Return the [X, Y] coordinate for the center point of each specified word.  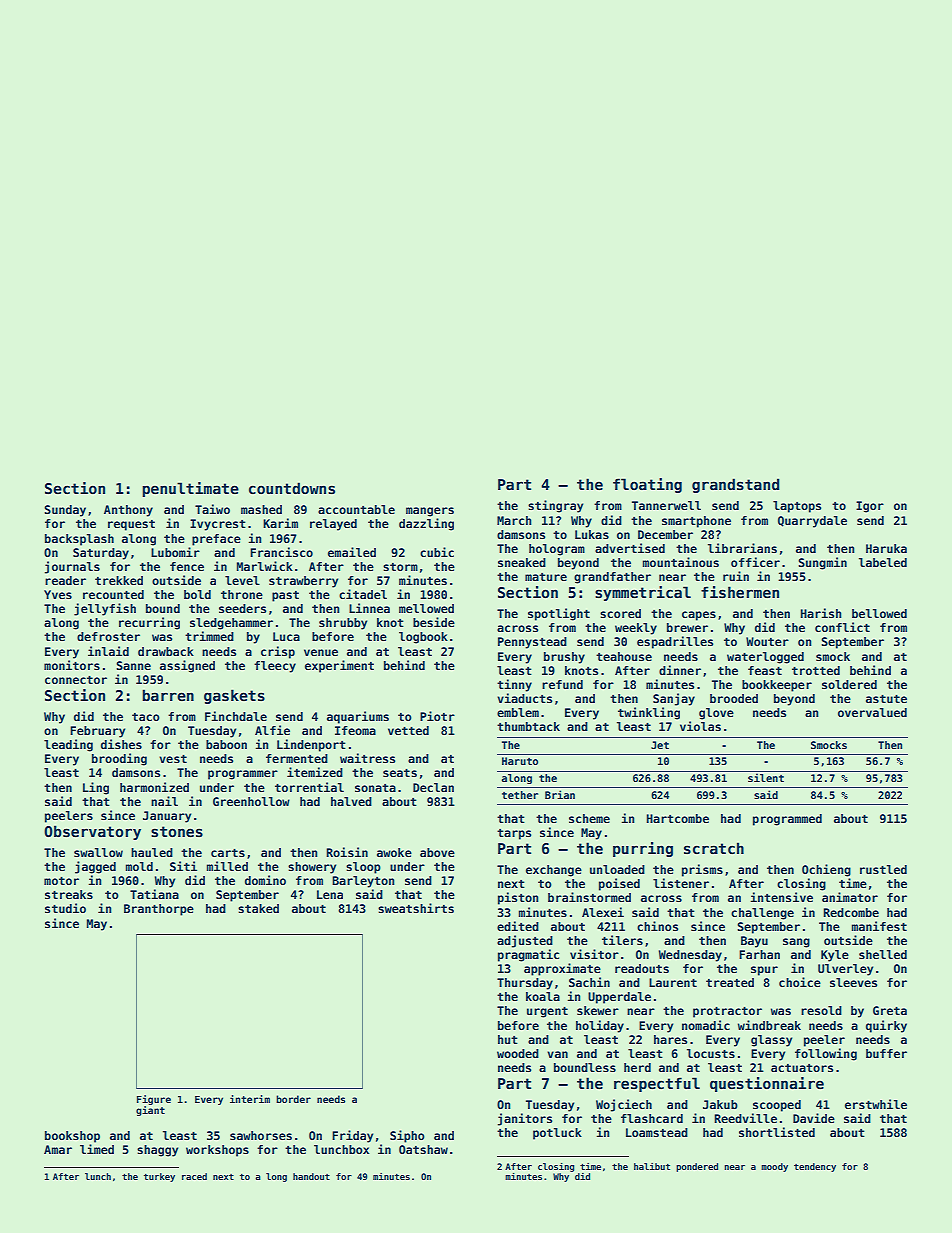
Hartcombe [678, 818]
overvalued [872, 712]
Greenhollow [251, 801]
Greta [890, 1010]
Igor [870, 507]
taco [146, 717]
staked [258, 908]
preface [216, 540]
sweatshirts [416, 908]
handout [311, 1176]
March [514, 520]
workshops [217, 1151]
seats [400, 773]
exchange [554, 871]
